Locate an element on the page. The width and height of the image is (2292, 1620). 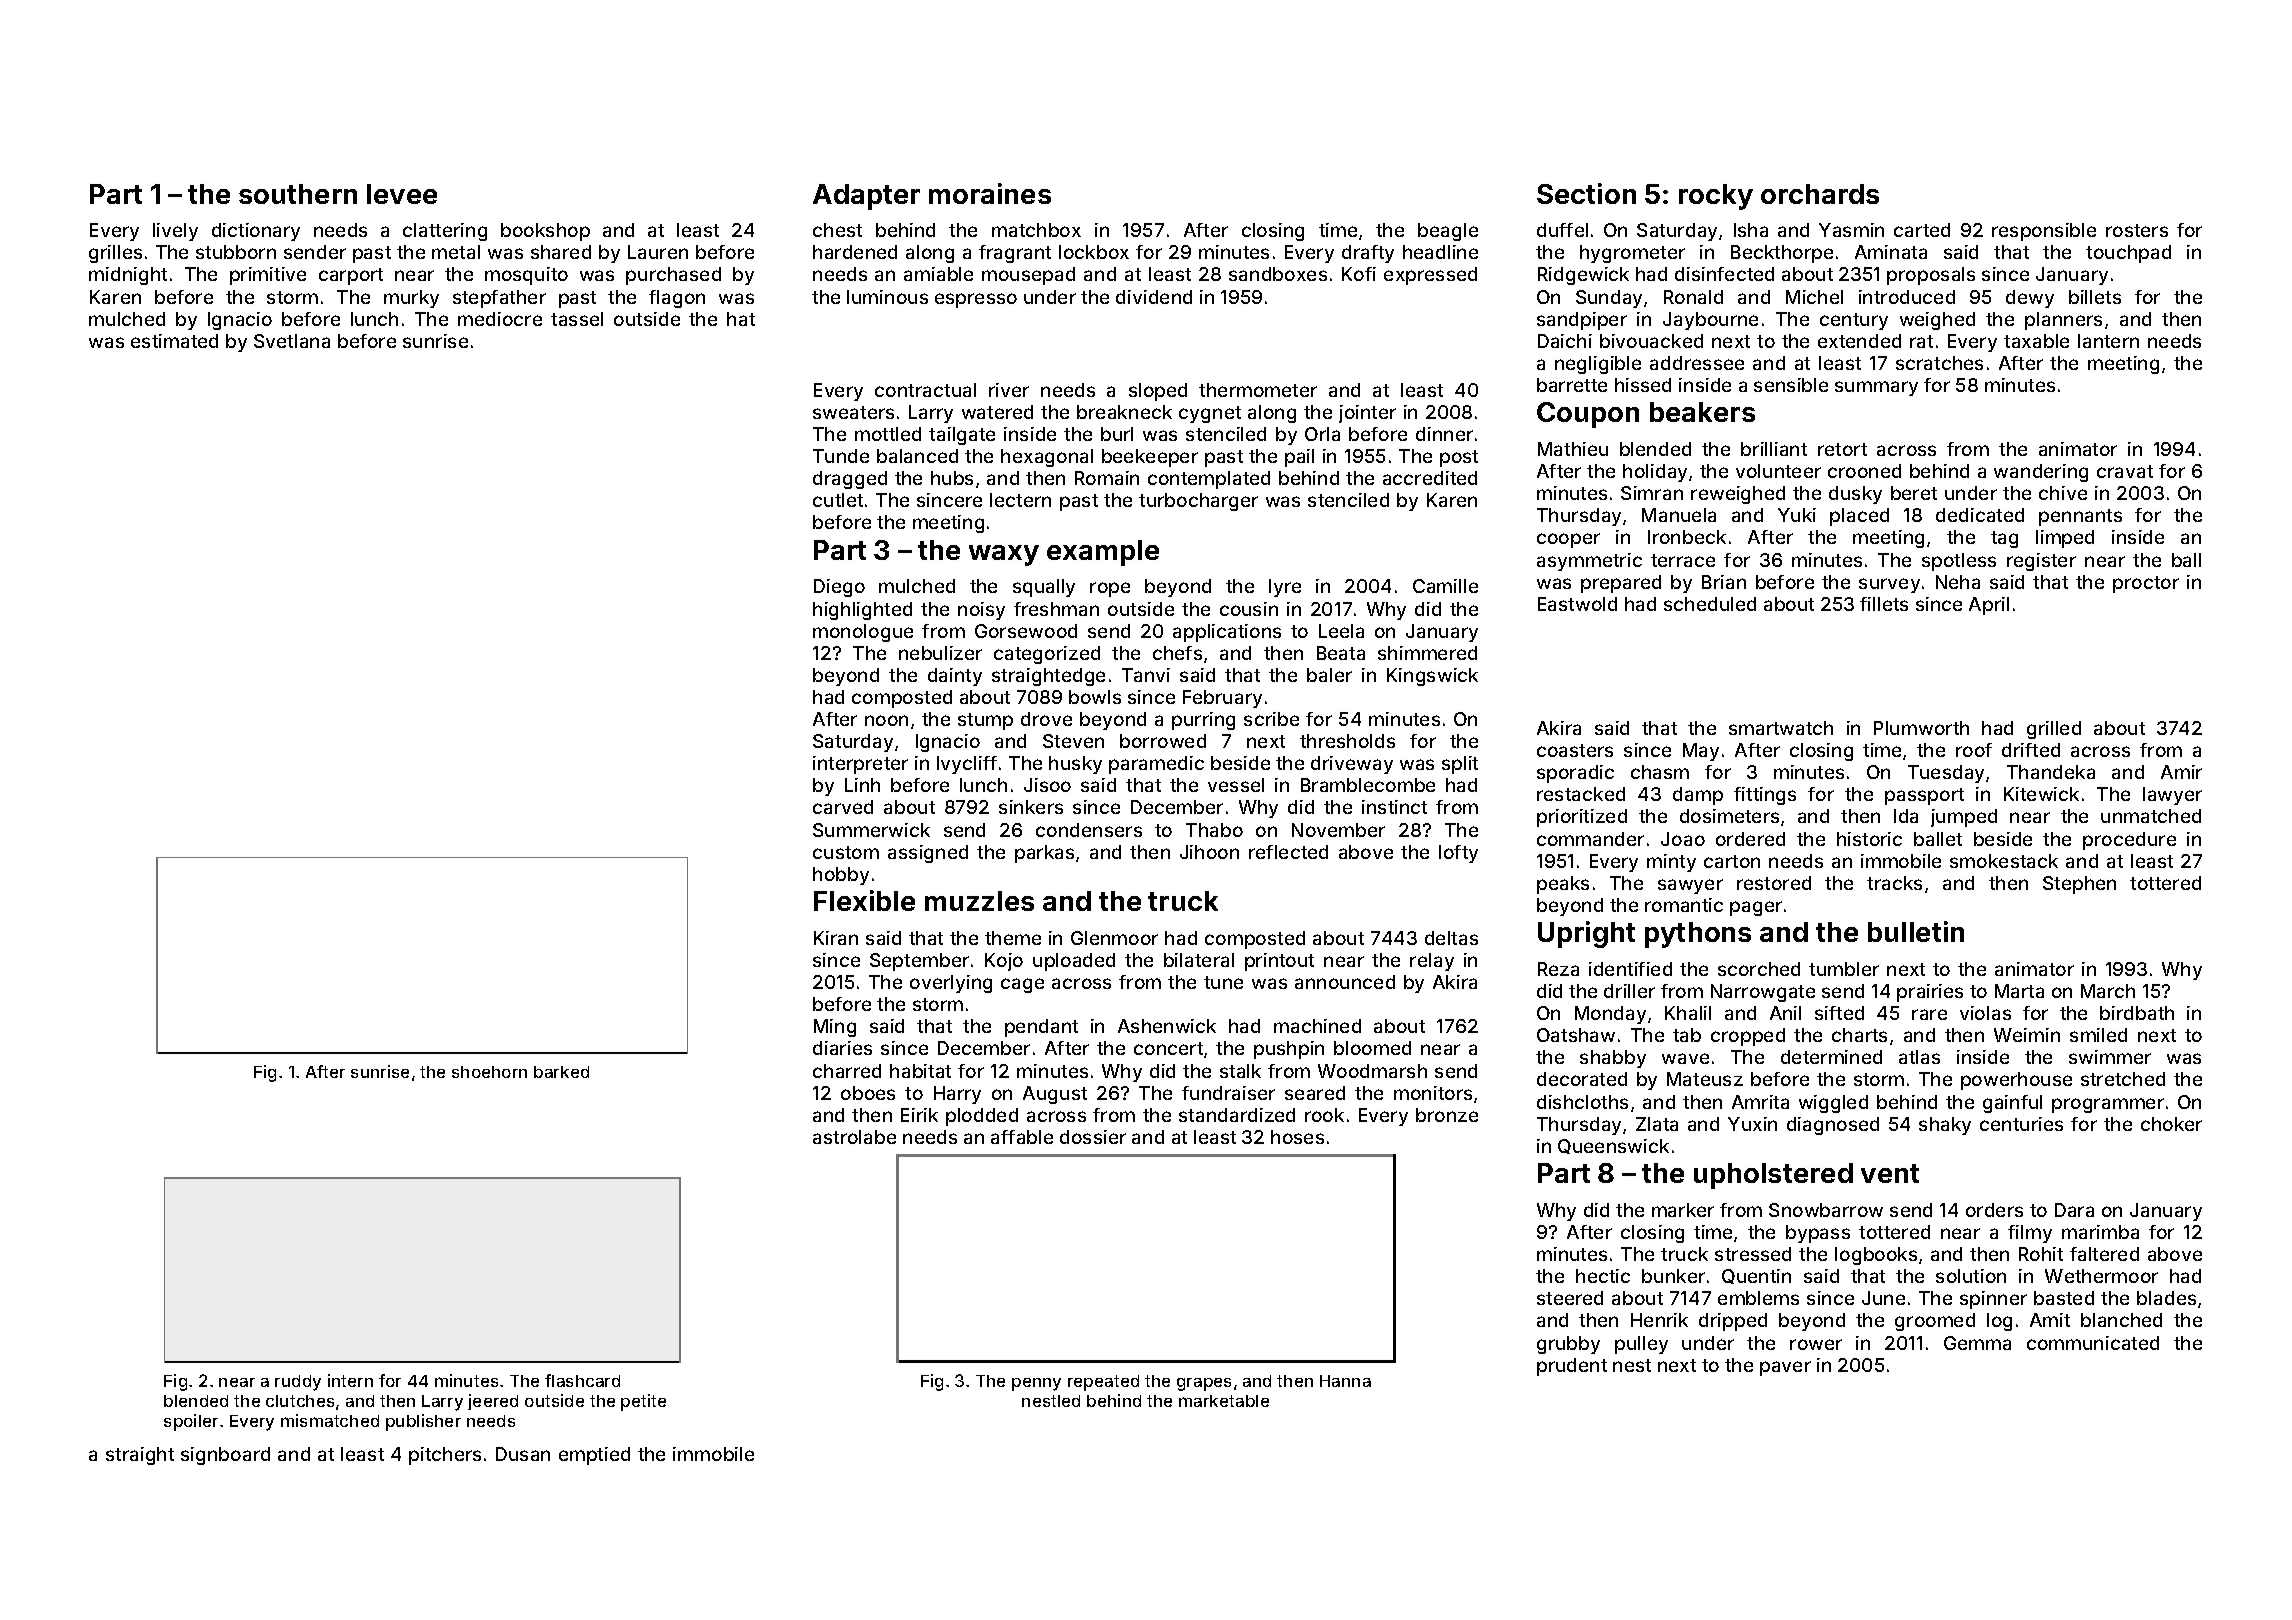
beagle is located at coordinates (1448, 232).
